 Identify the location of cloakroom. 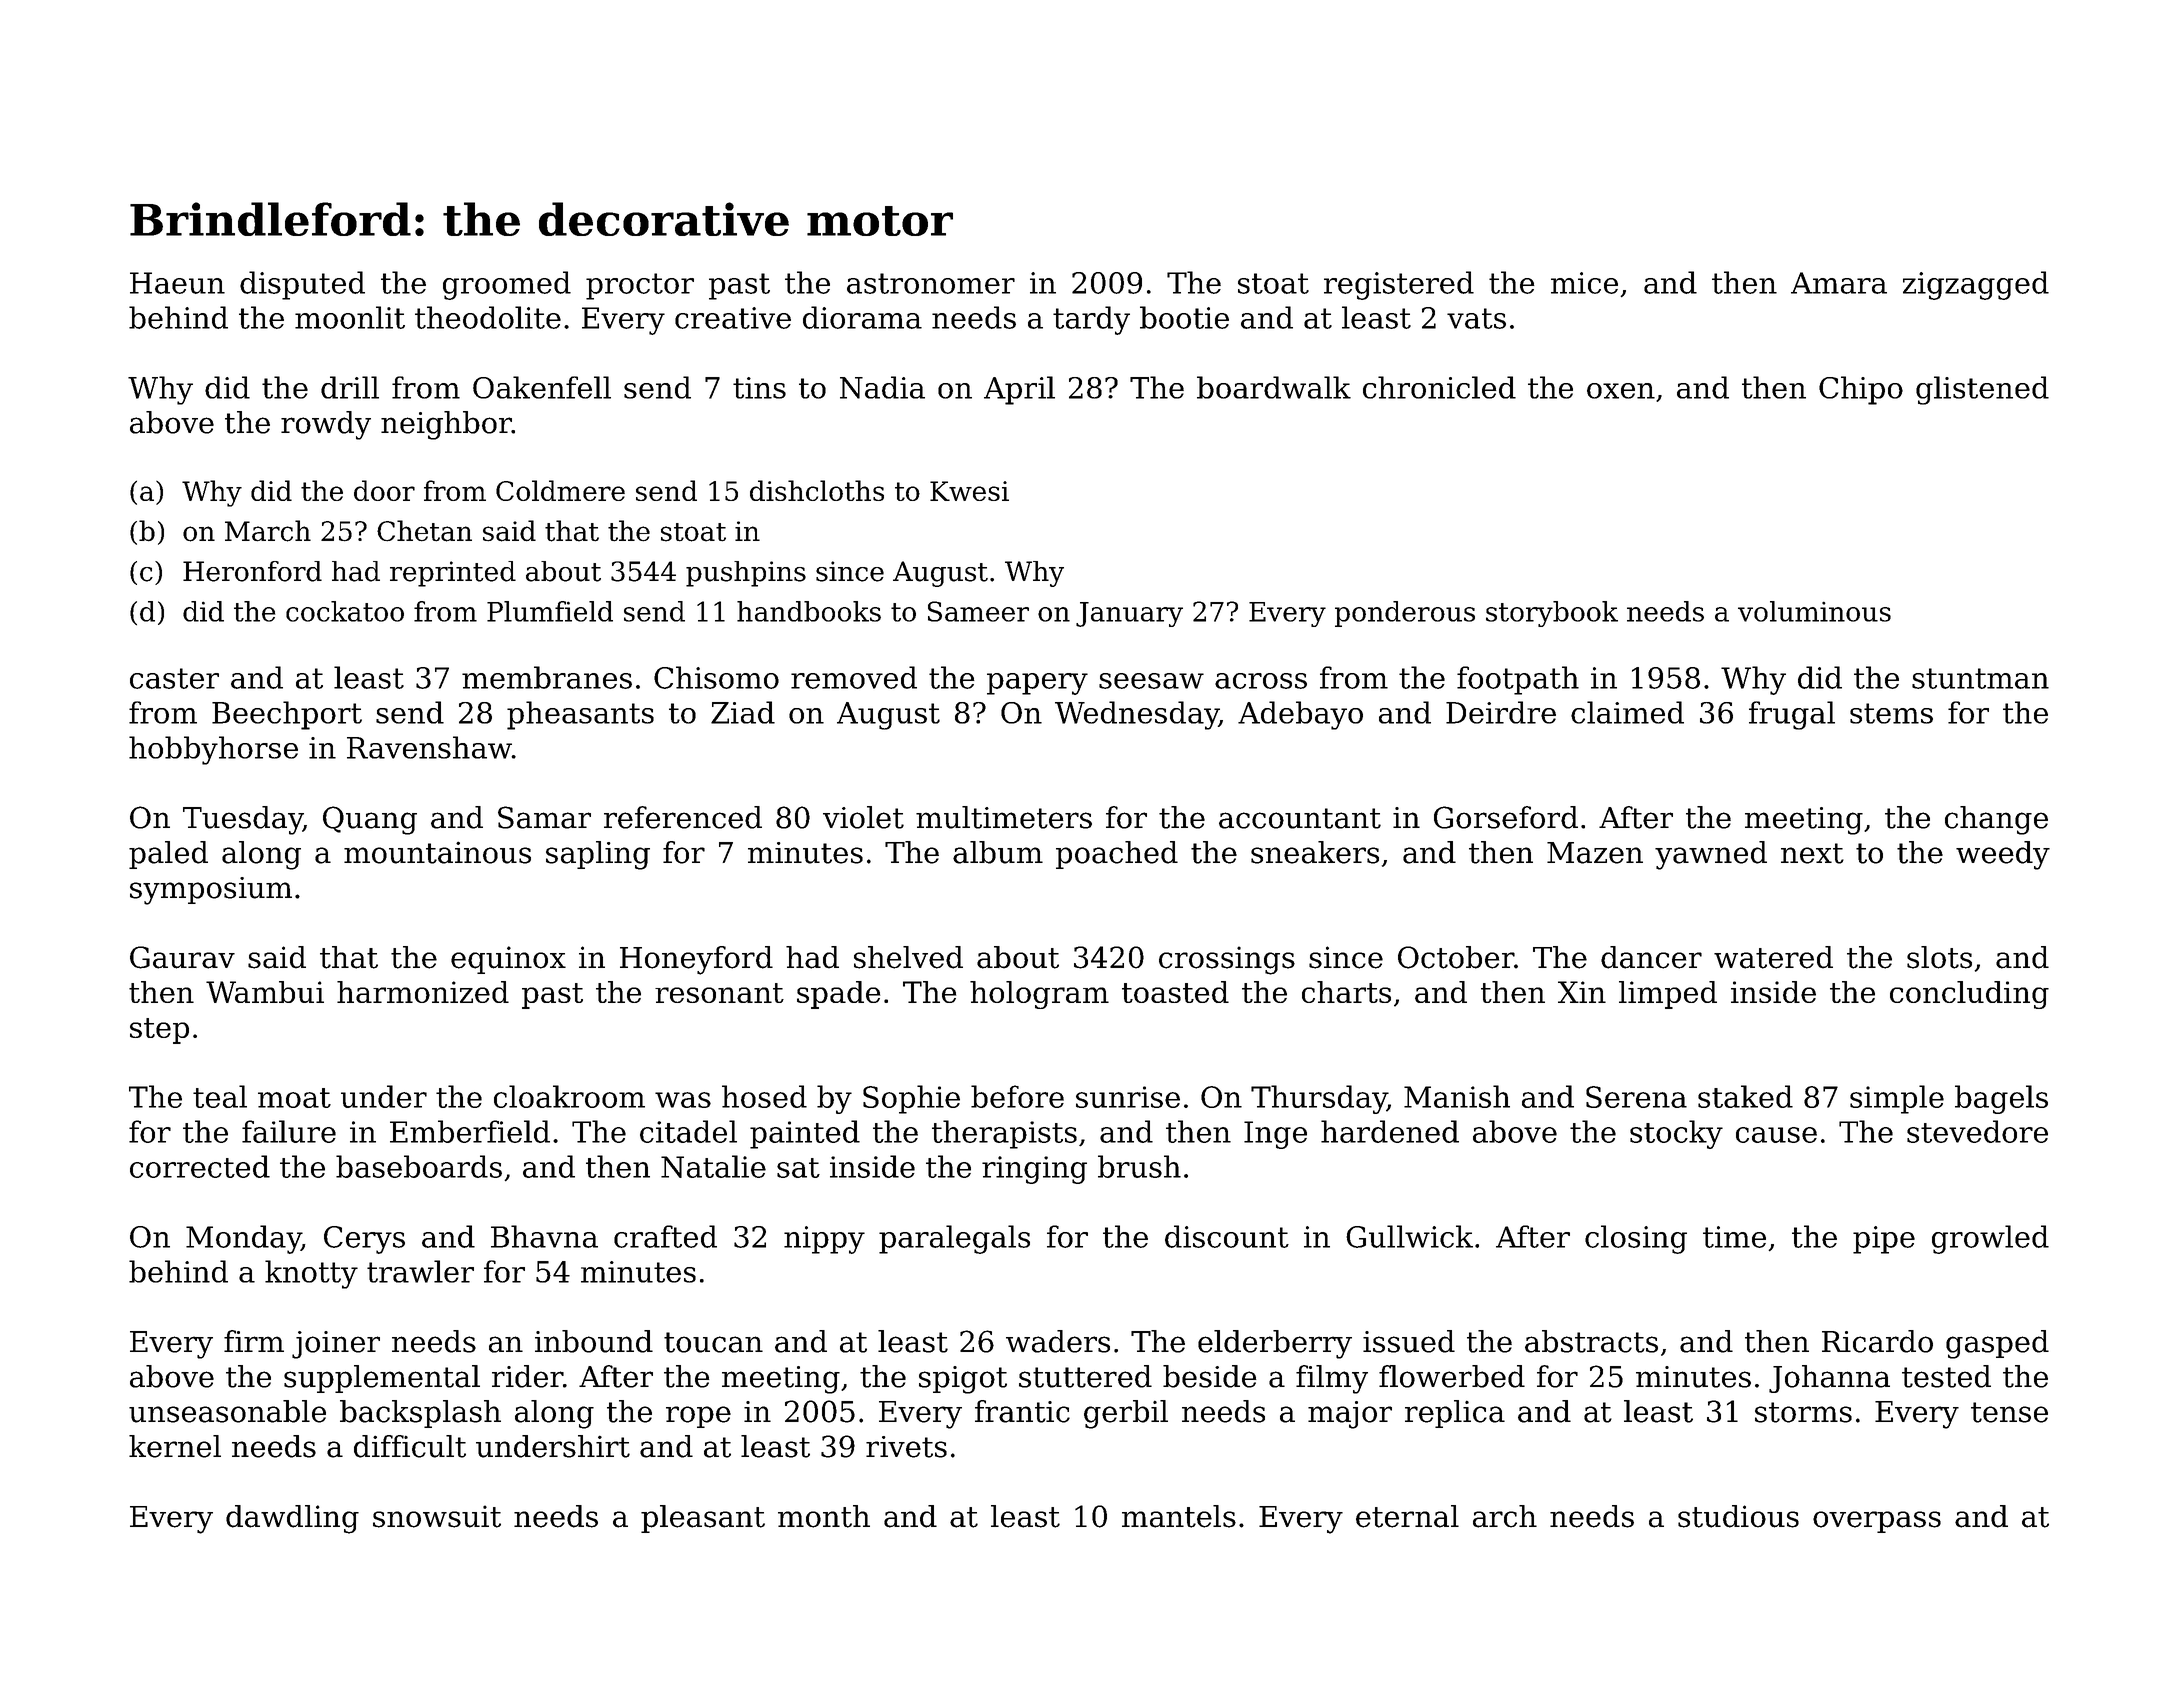
(569, 1096).
